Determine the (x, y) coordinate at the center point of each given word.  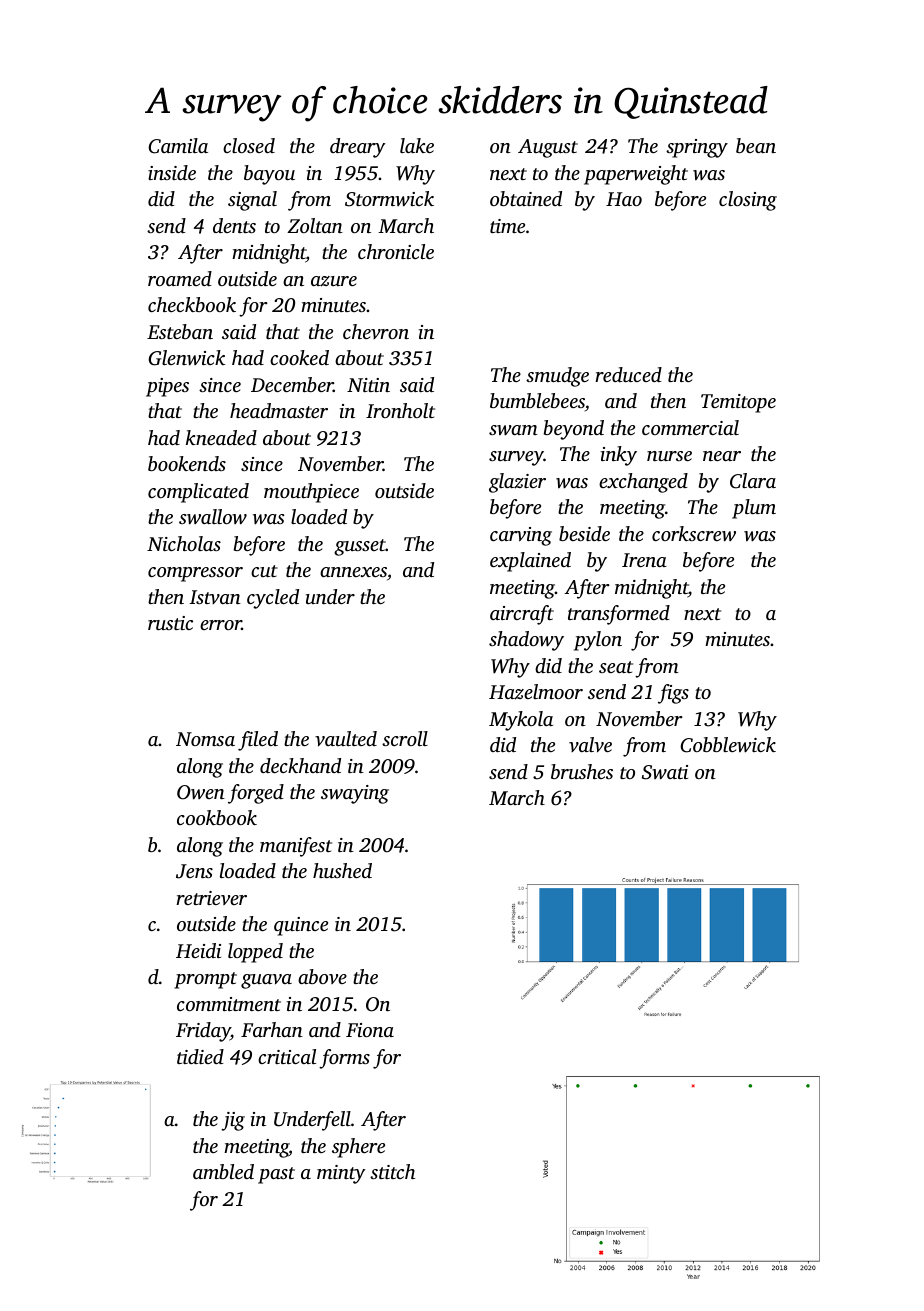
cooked (299, 357)
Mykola (521, 721)
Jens (194, 871)
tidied (200, 1056)
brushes (582, 771)
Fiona (370, 1030)
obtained (526, 198)
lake (417, 145)
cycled (273, 599)
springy (697, 148)
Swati (665, 772)
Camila (178, 146)
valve (590, 744)
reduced (628, 374)
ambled (223, 1171)
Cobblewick (728, 745)
